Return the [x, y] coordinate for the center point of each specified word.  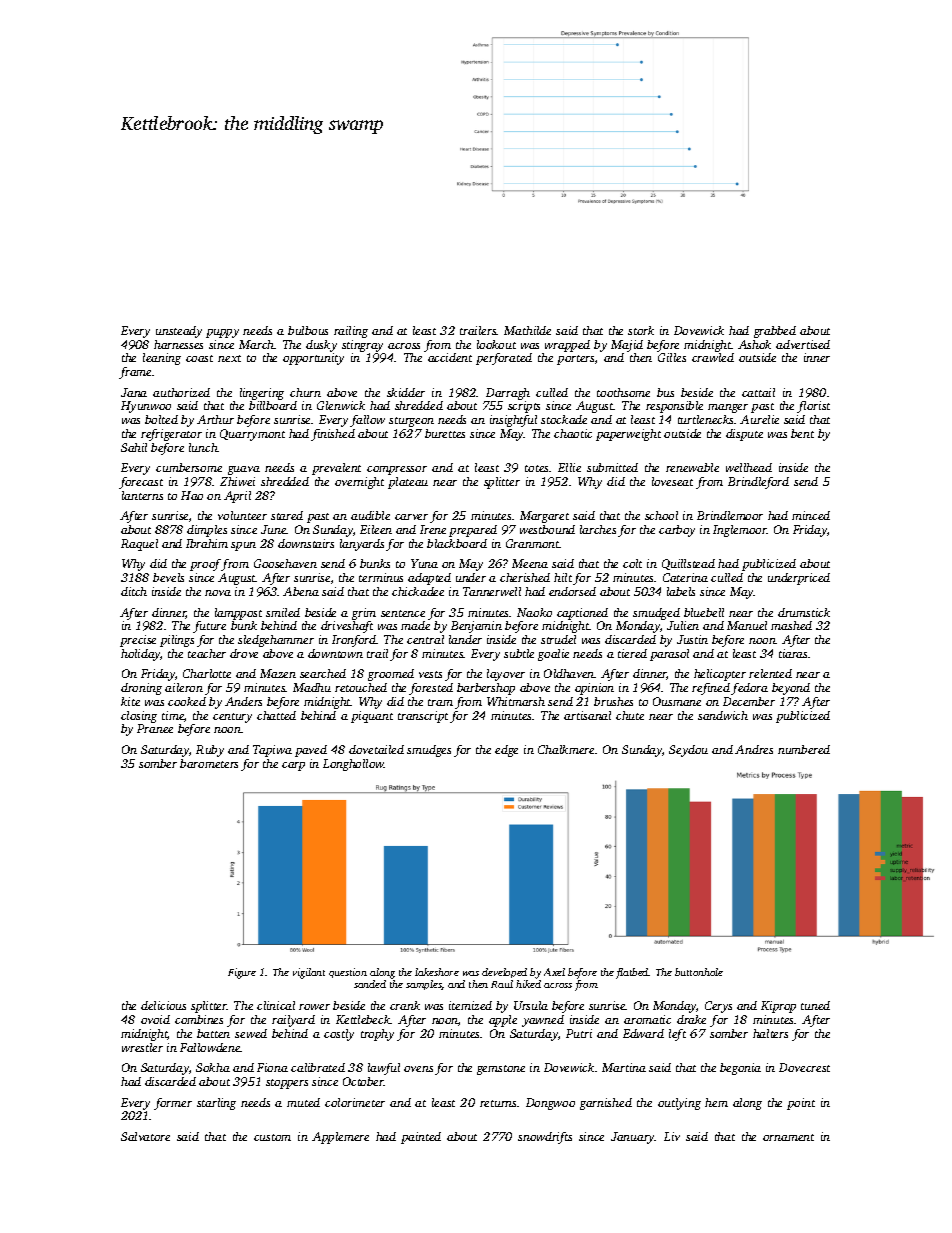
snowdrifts [545, 1138]
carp [293, 766]
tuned [815, 1005]
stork [641, 330]
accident [450, 357]
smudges [429, 751]
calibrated [318, 1067]
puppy [222, 333]
